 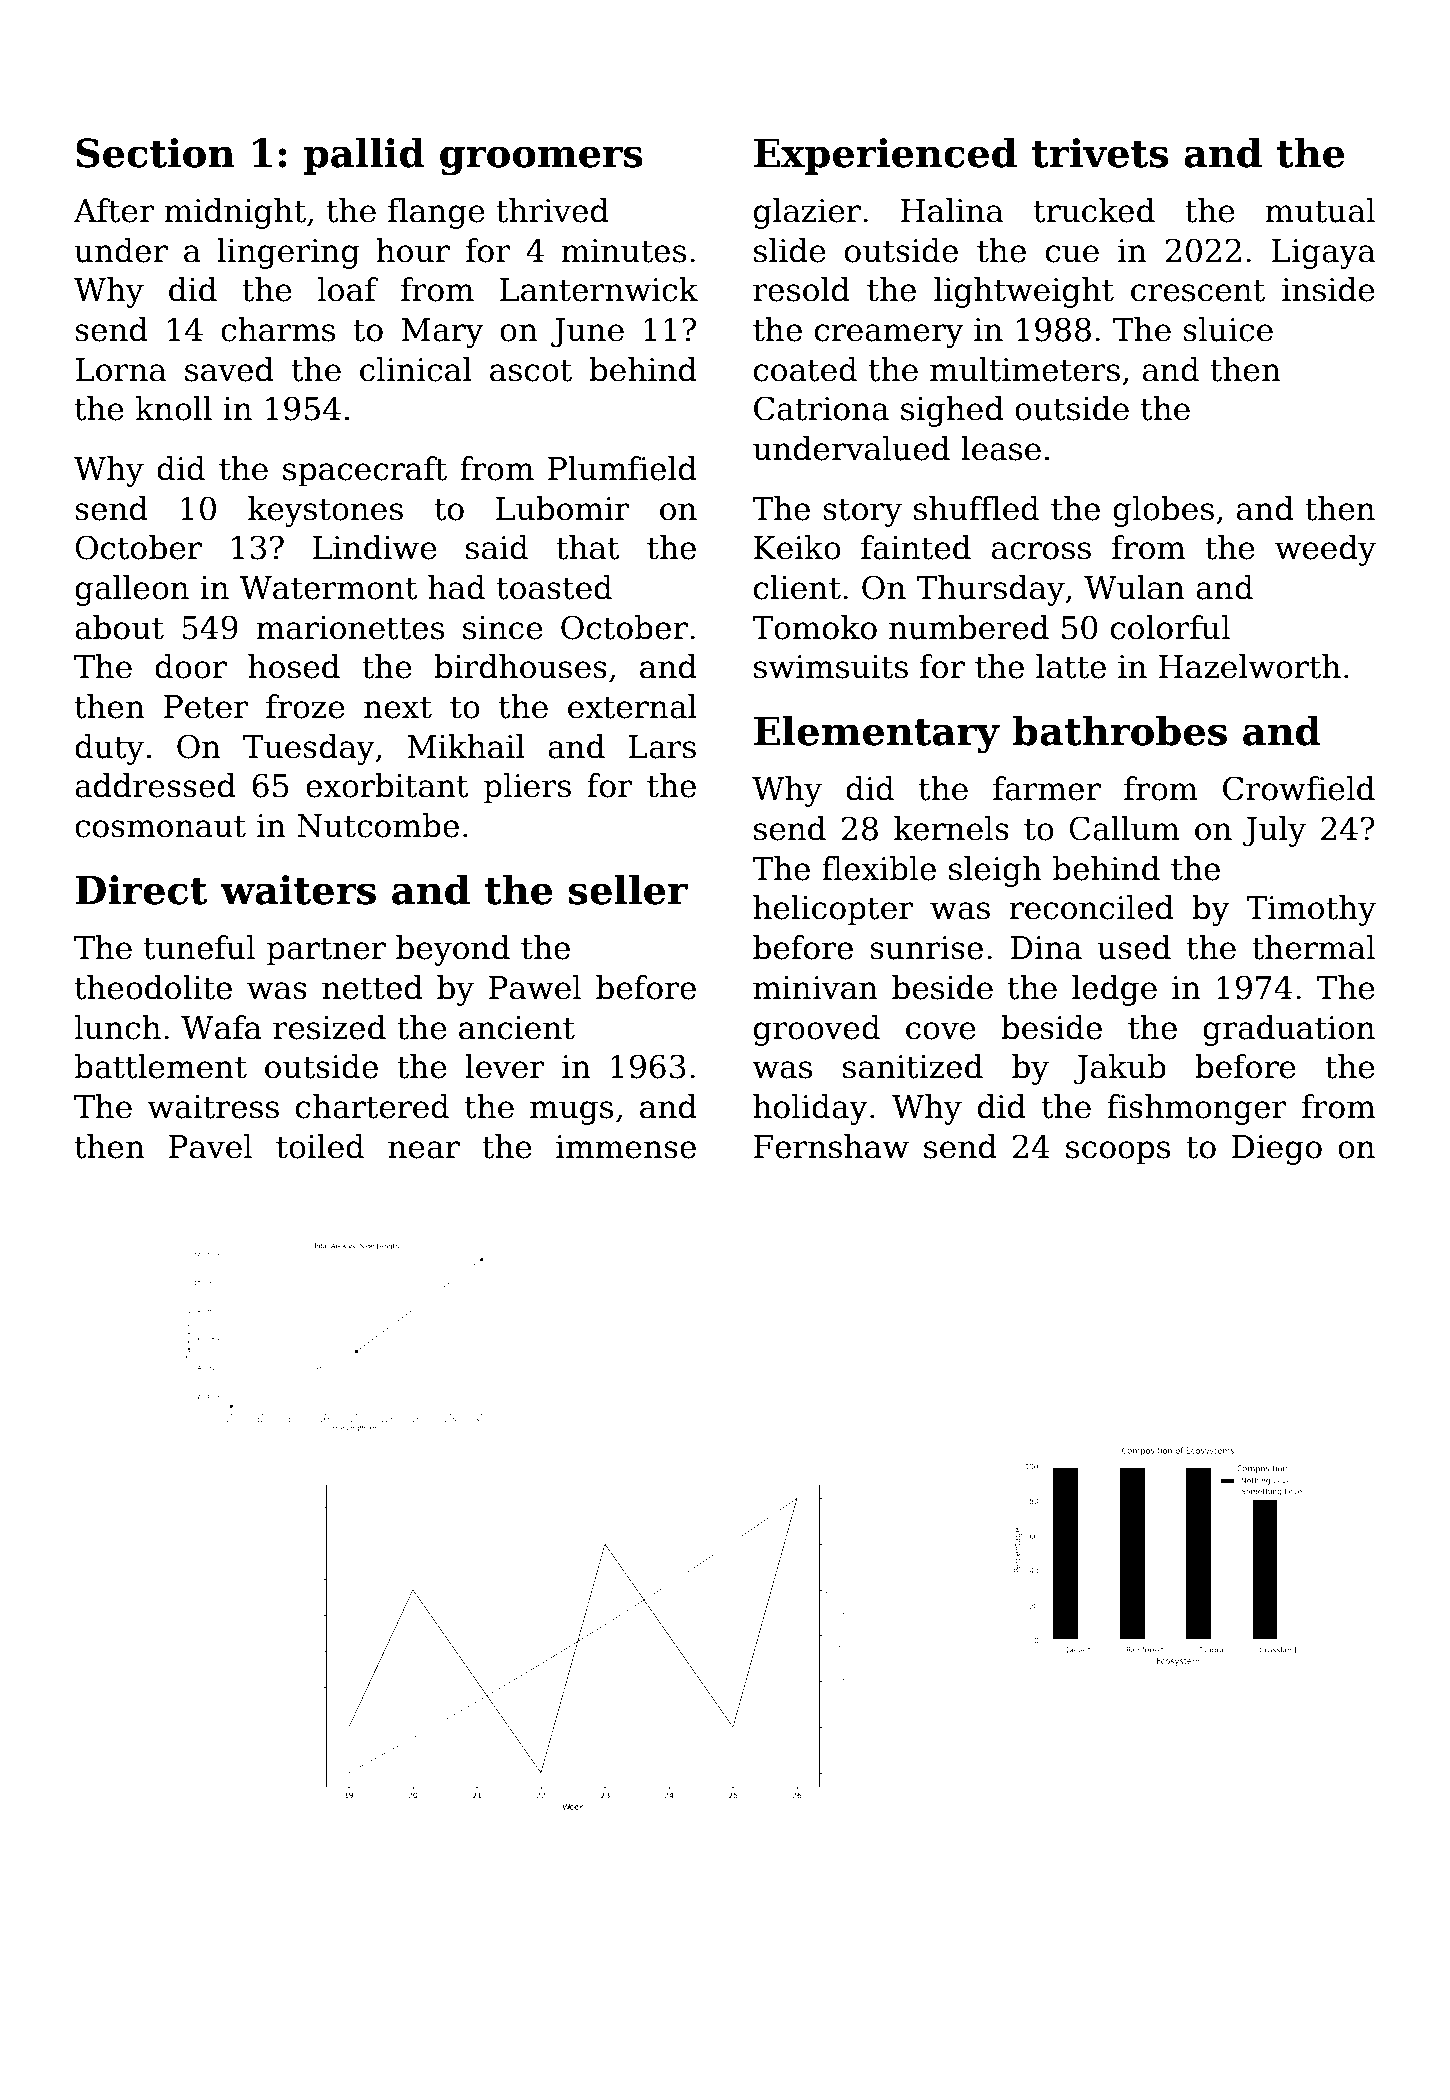 What do you see at coordinates (662, 747) in the screenshot?
I see `Lars` at bounding box center [662, 747].
